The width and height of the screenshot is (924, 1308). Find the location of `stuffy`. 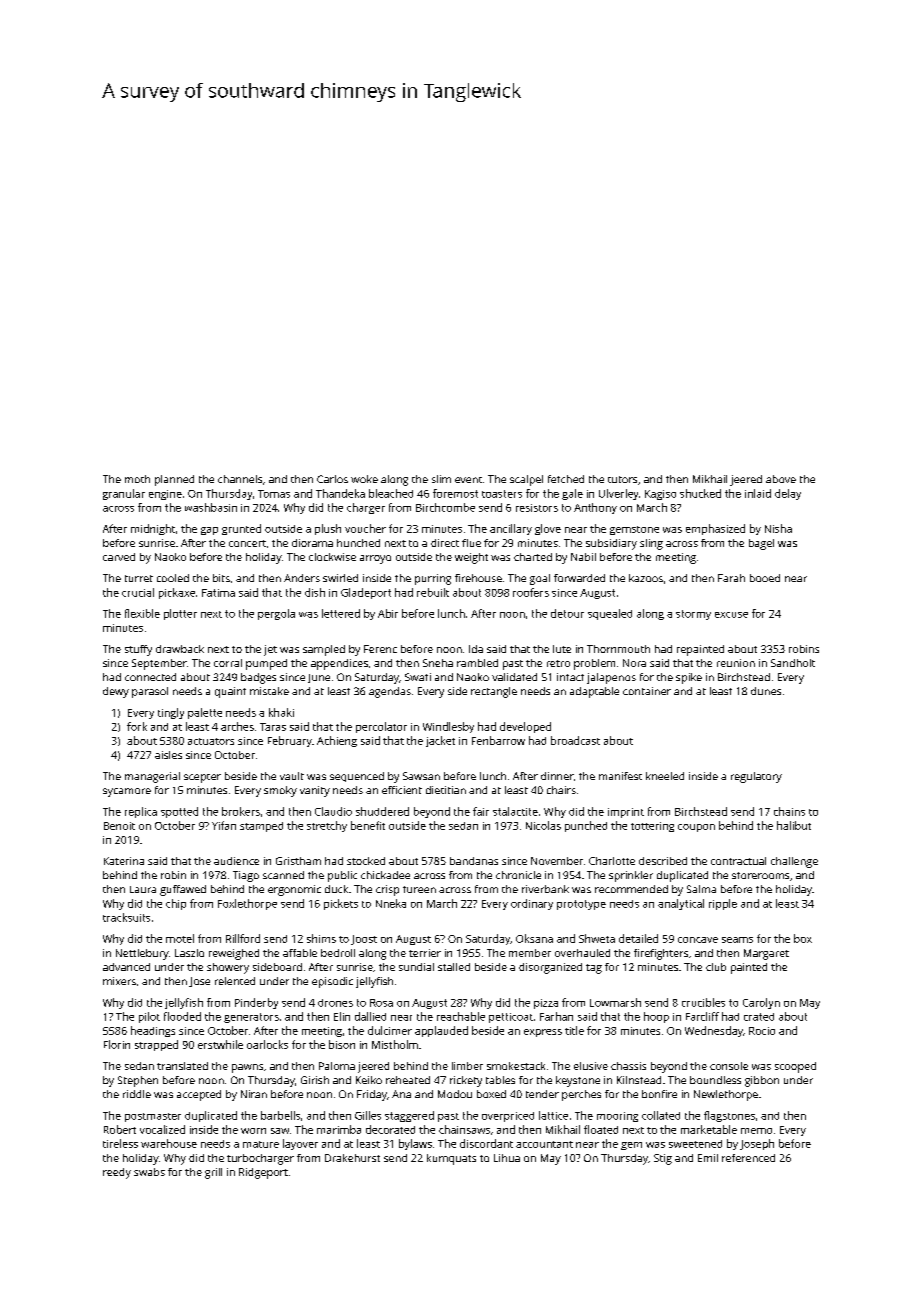

stuffy is located at coordinates (138, 650).
